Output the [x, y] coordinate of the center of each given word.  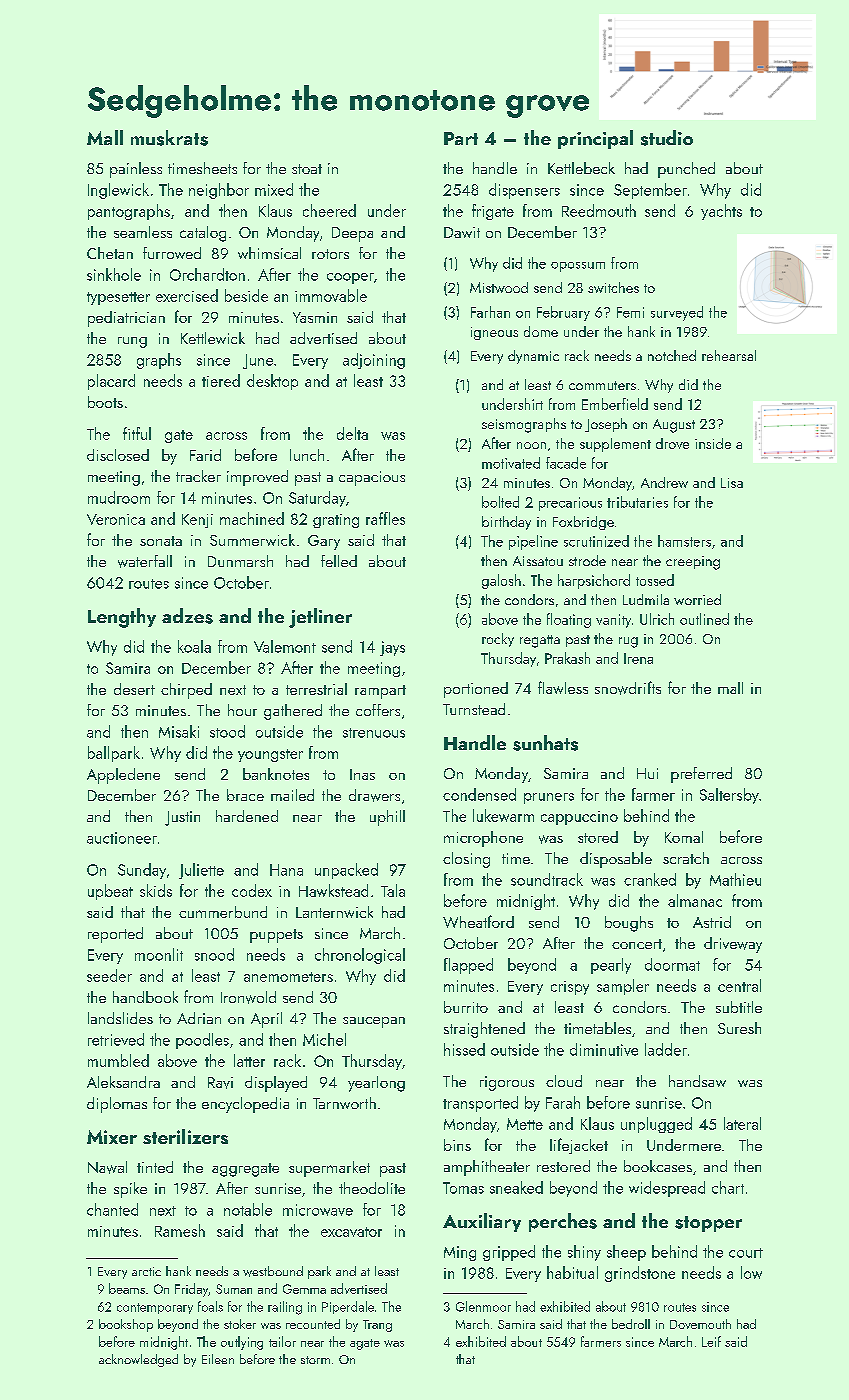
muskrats [169, 138]
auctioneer [122, 838]
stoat [307, 169]
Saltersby [729, 796]
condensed [479, 794]
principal [595, 139]
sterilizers [185, 1136]
